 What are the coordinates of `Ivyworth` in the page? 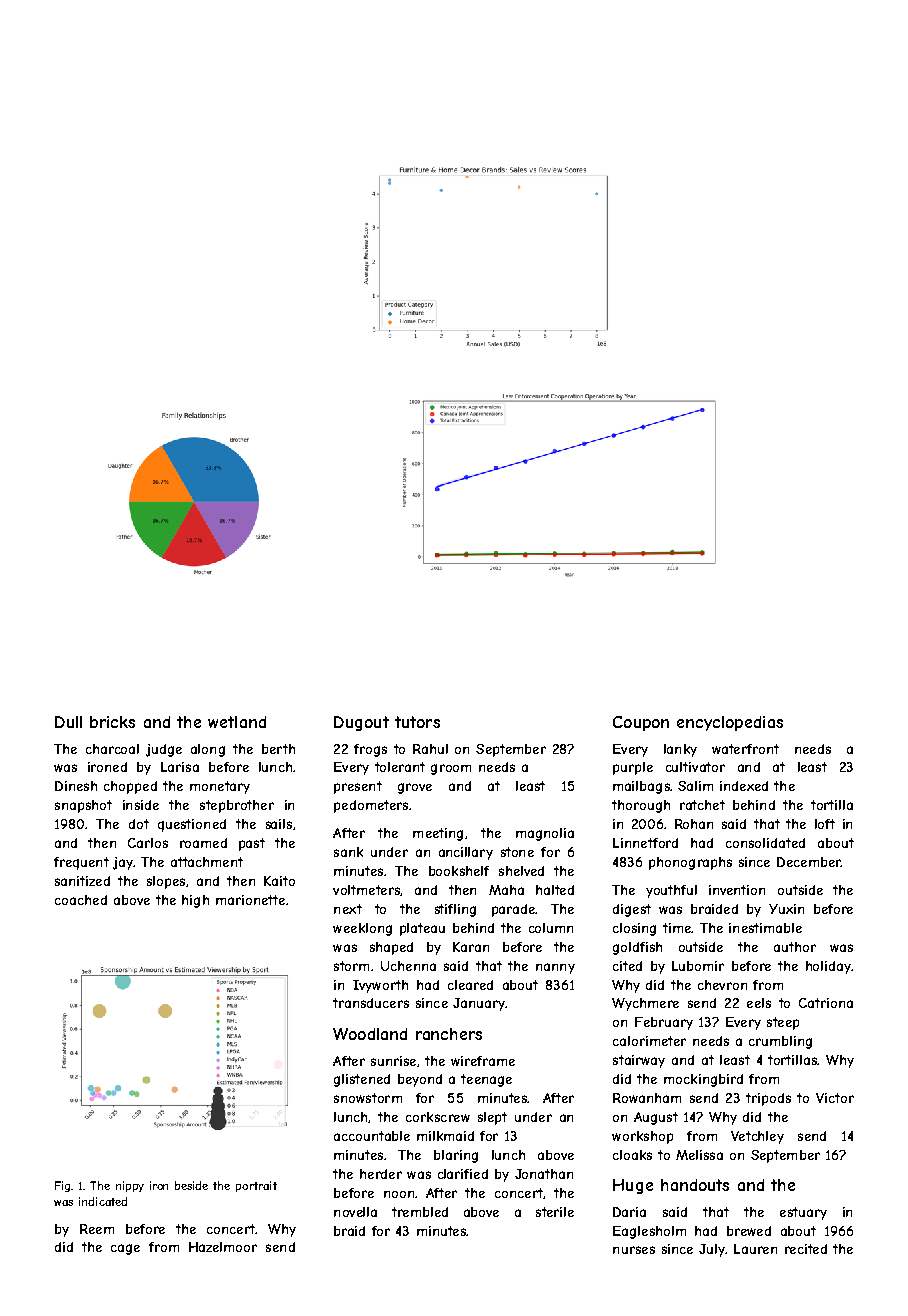 It's located at (380, 986).
